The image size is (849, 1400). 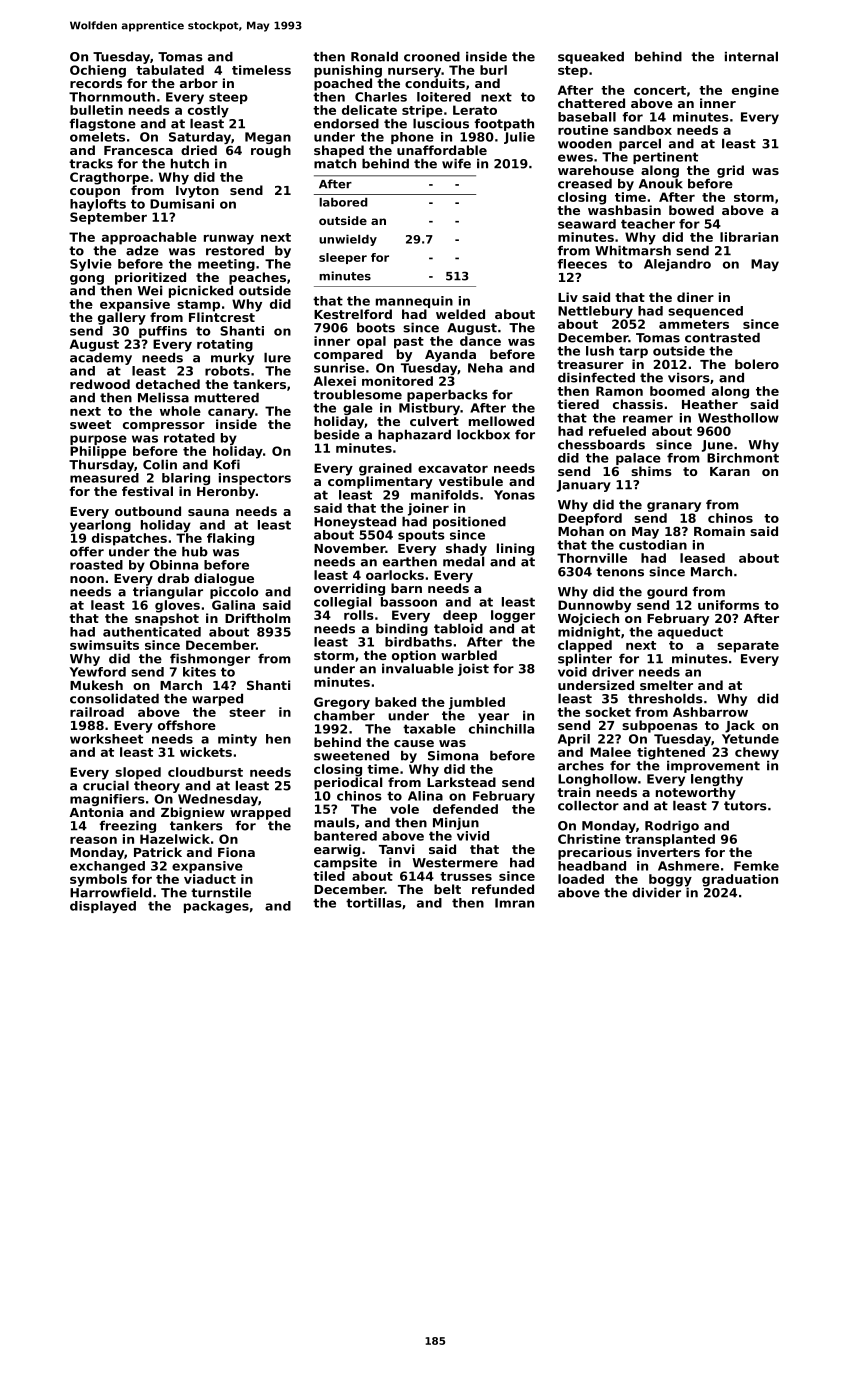 I want to click on grid, so click(x=730, y=171).
